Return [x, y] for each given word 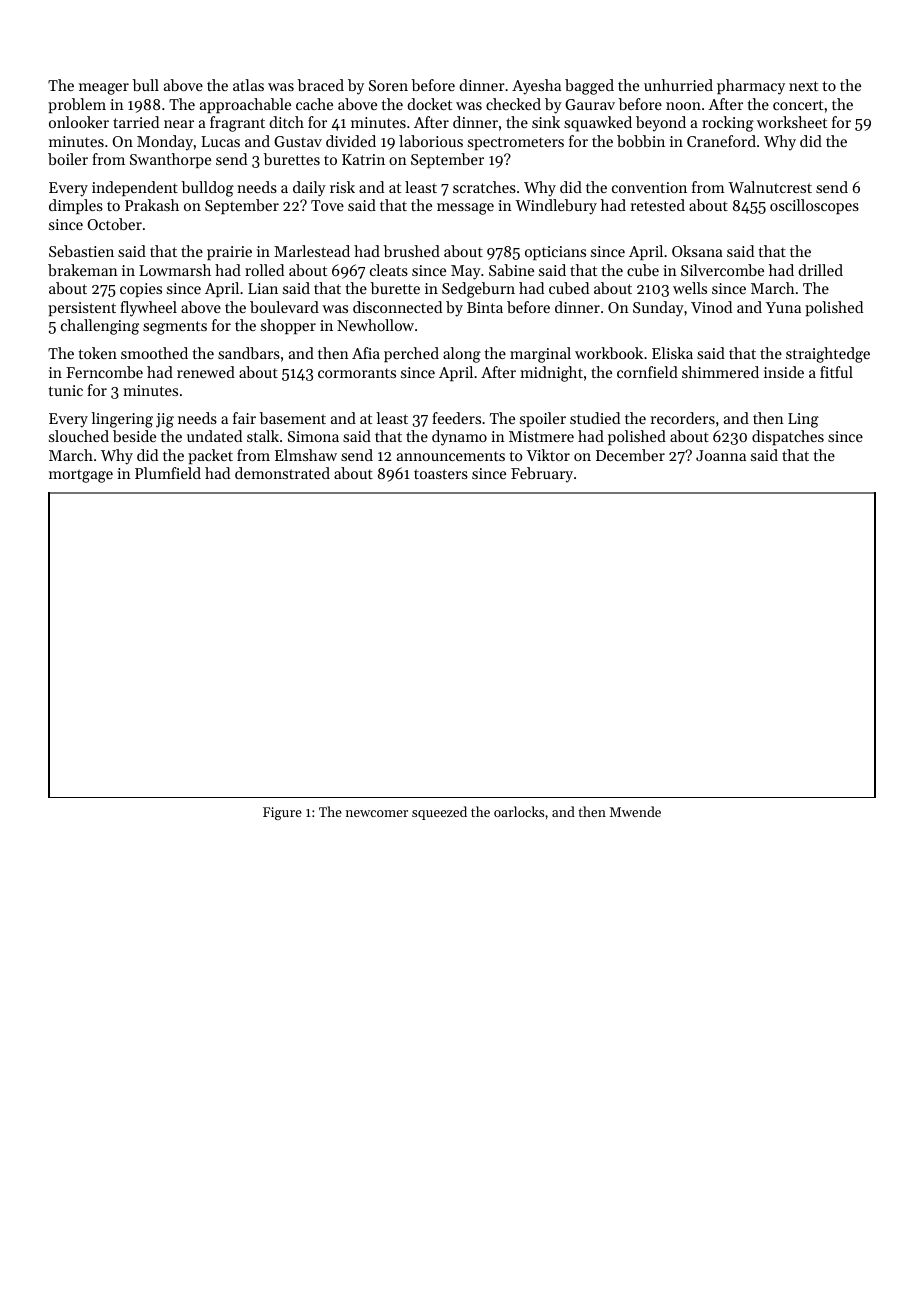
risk [342, 187]
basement [292, 418]
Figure [282, 813]
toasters [441, 474]
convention [649, 187]
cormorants [357, 373]
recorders [683, 418]
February [542, 475]
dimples [76, 206]
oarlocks [519, 811]
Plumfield [168, 473]
